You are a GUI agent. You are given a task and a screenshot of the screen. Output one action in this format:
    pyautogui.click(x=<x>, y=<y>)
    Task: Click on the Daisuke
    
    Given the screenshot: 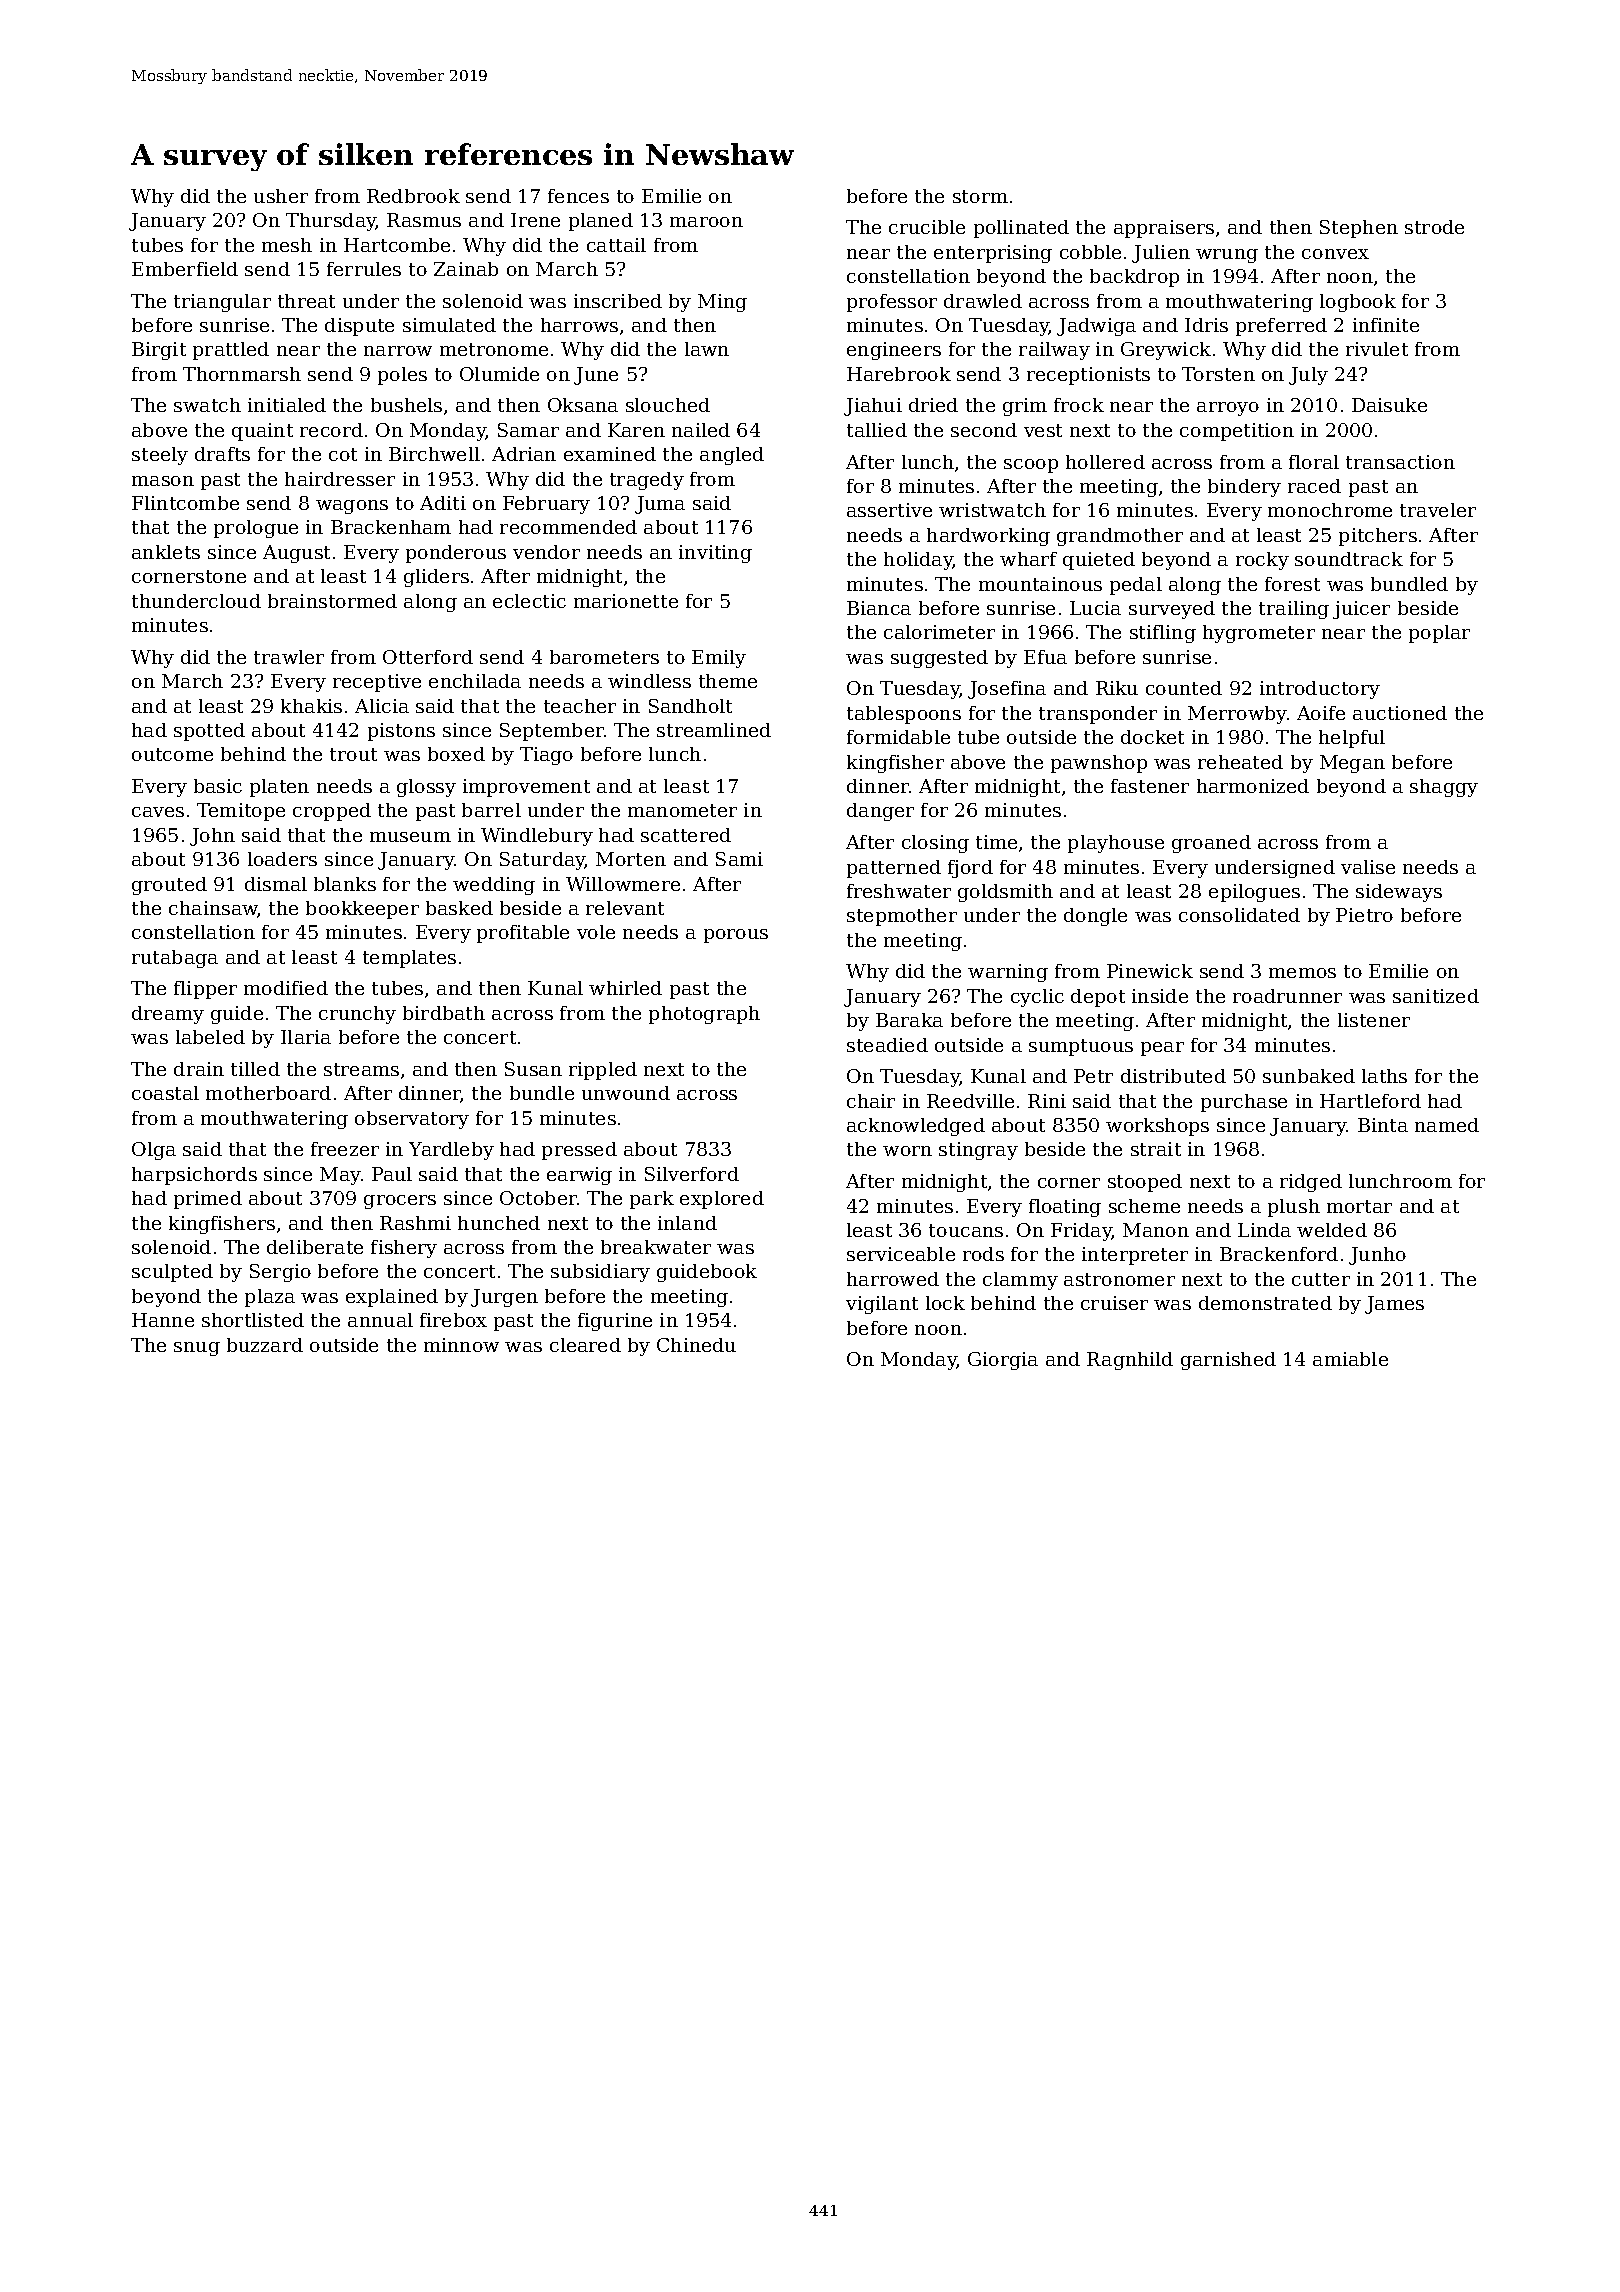 What is the action you would take?
    pyautogui.click(x=1389, y=405)
